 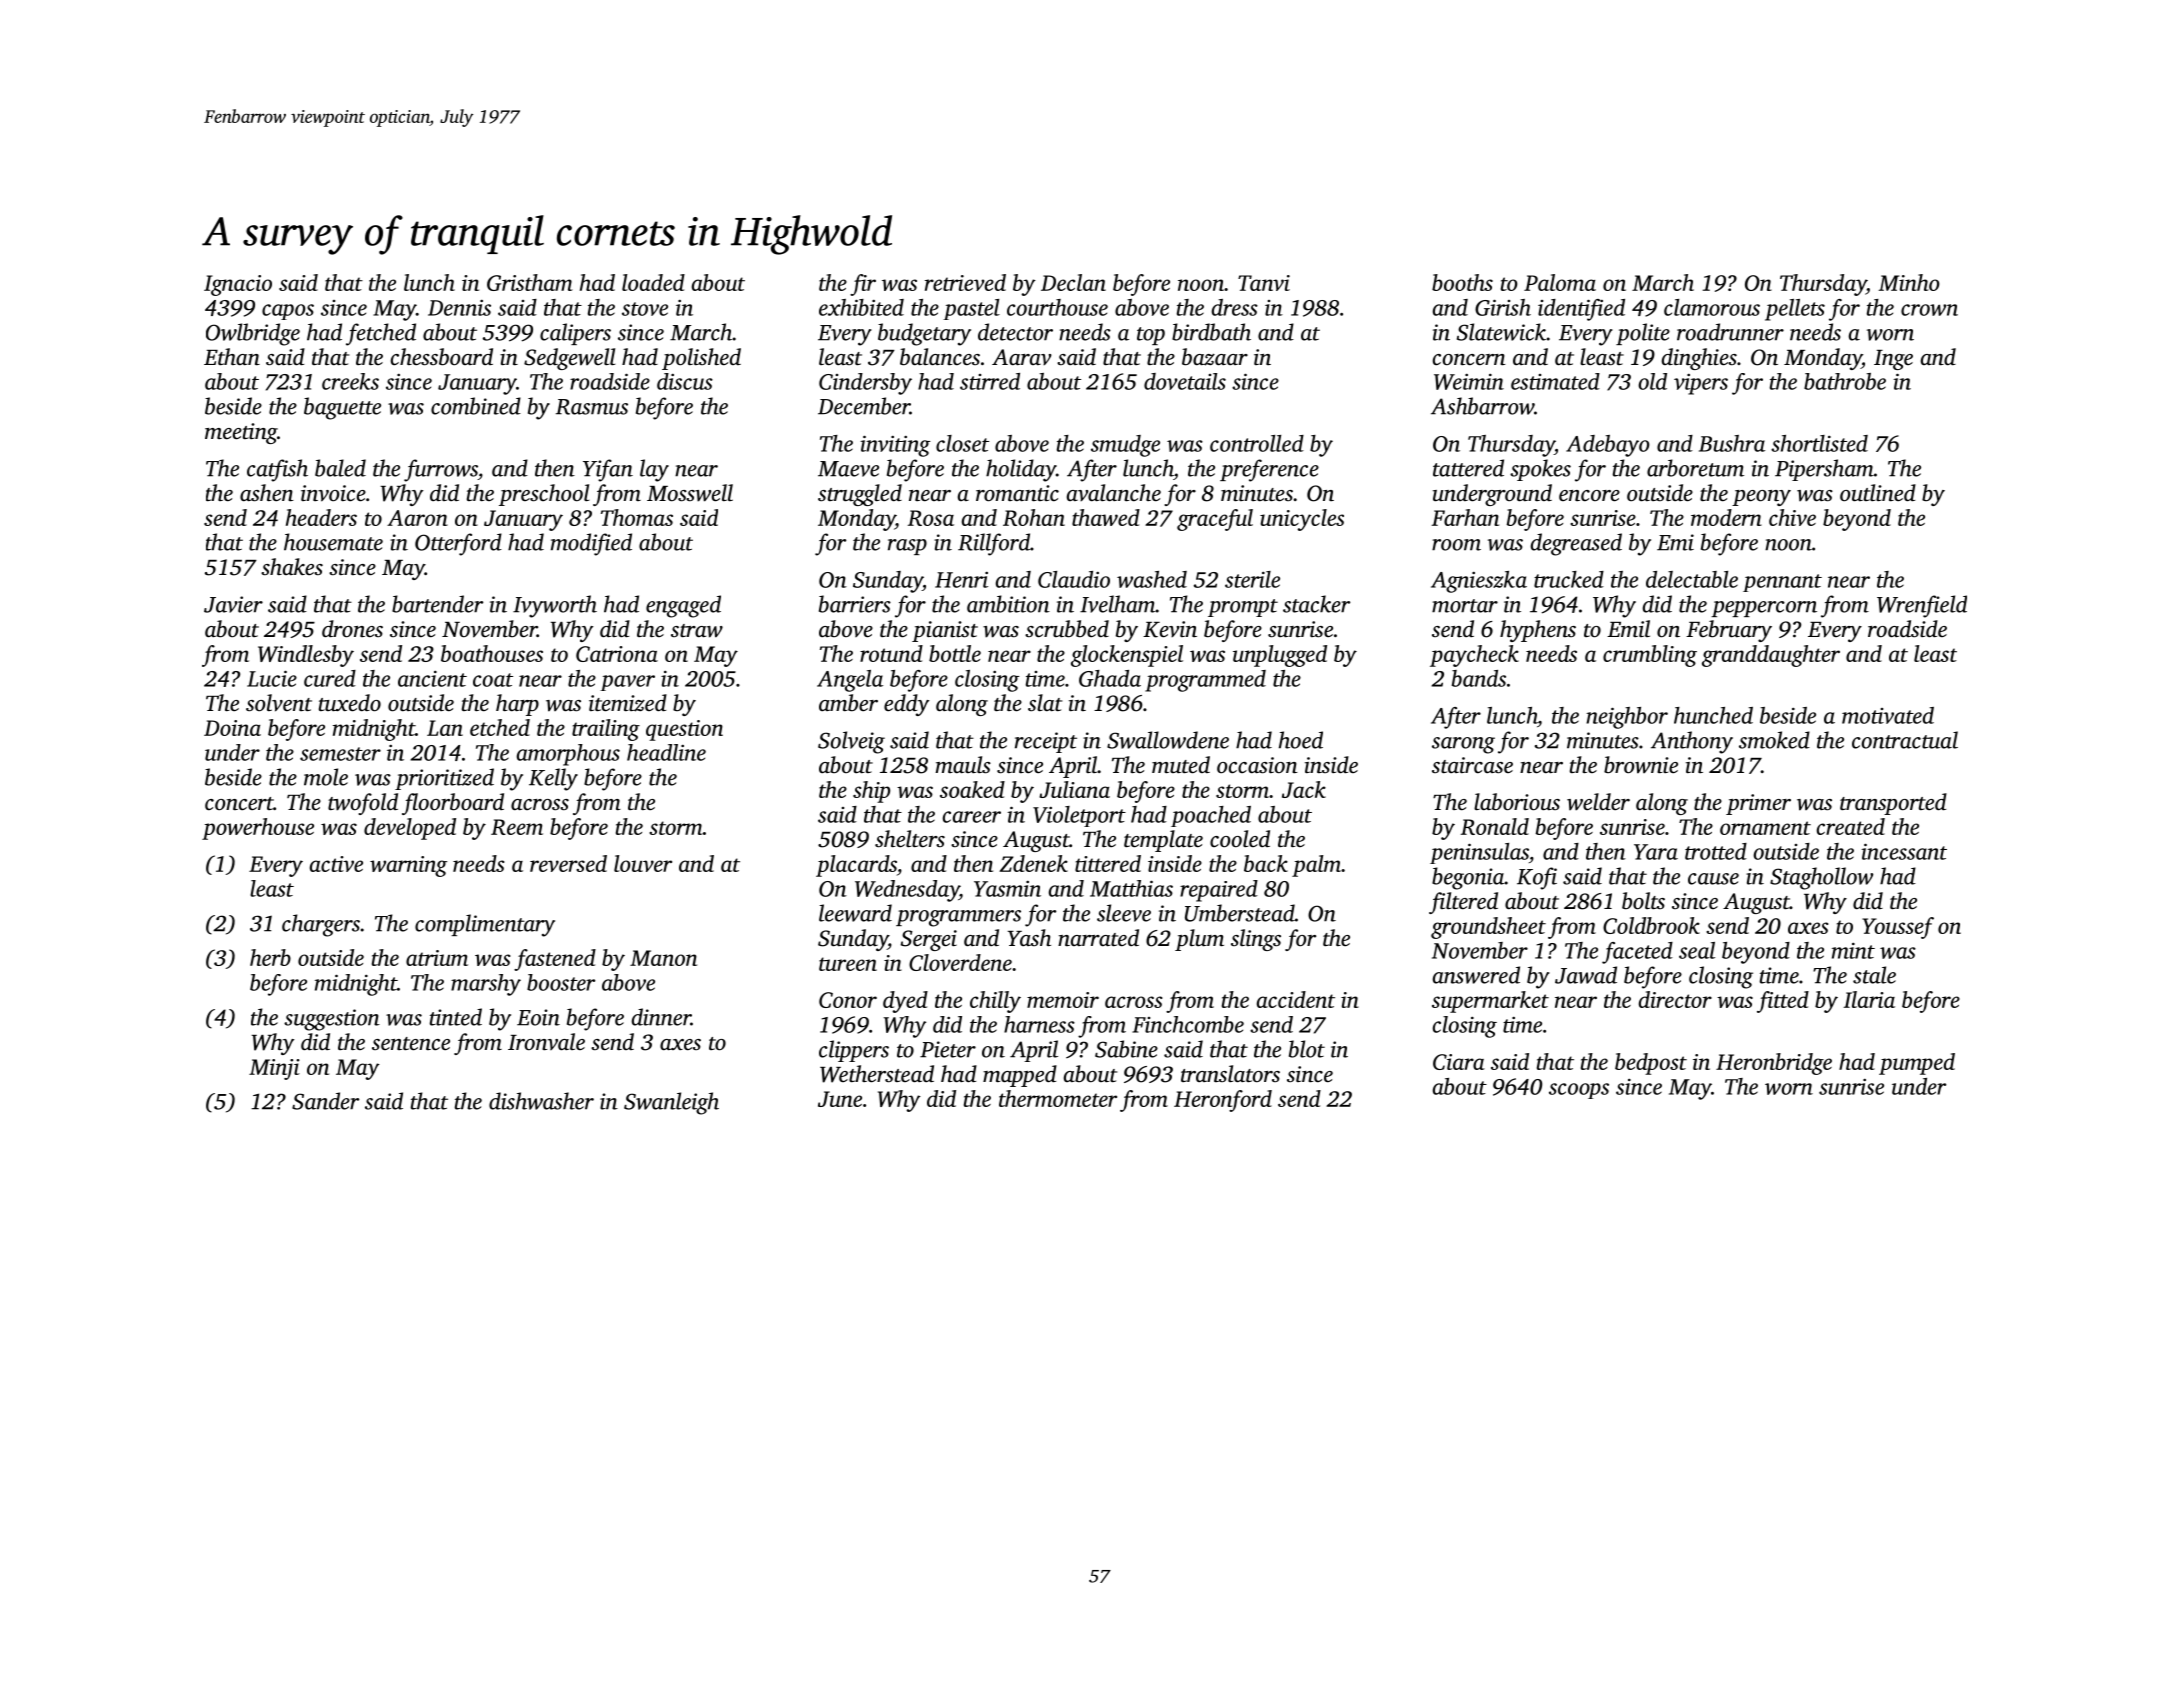 What do you see at coordinates (1579, 1091) in the image?
I see `scoops` at bounding box center [1579, 1091].
